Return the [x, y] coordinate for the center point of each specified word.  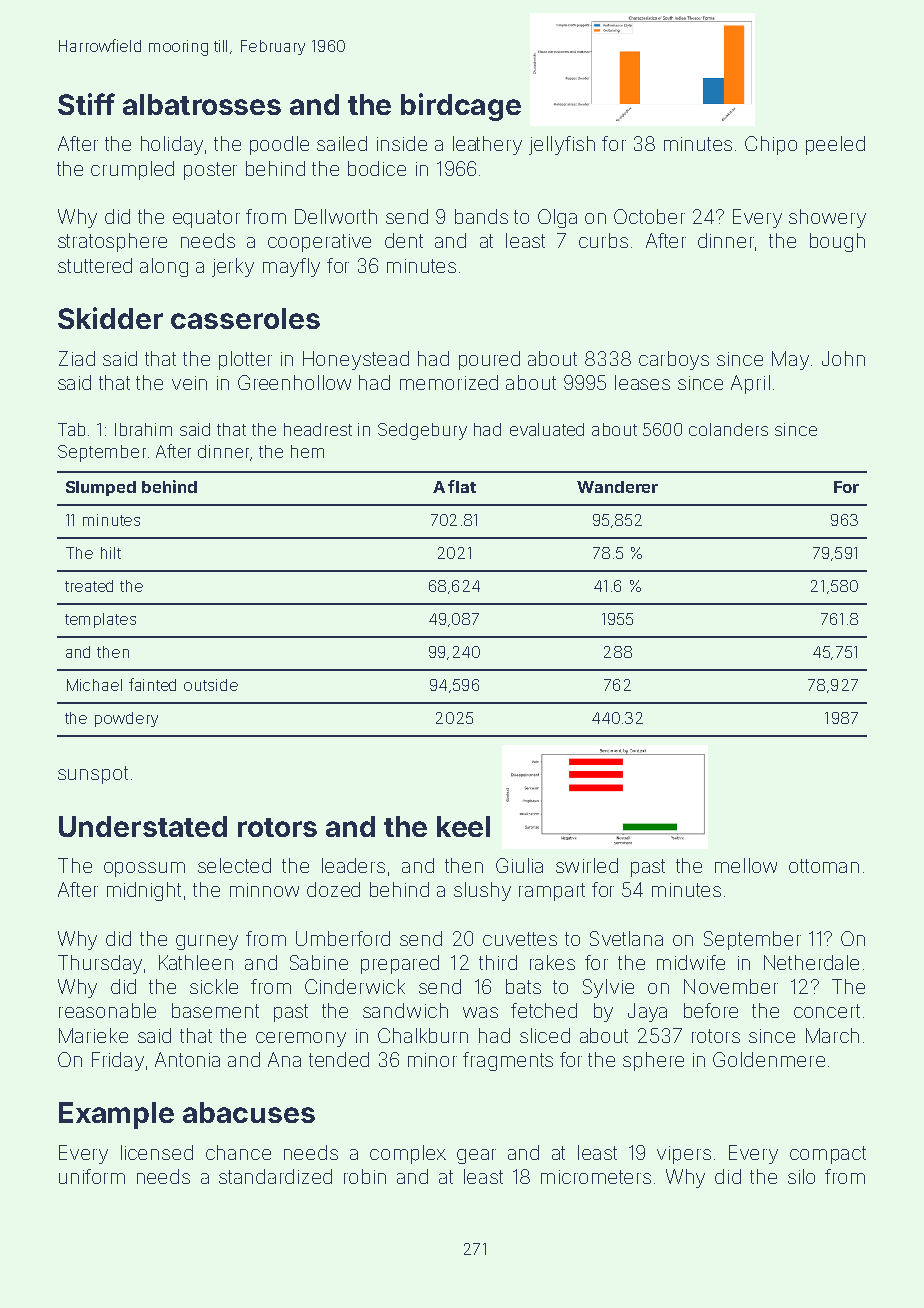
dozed [333, 889]
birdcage [461, 107]
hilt [111, 553]
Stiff [86, 104]
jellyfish [562, 145]
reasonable [107, 1010]
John [843, 358]
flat [462, 486]
